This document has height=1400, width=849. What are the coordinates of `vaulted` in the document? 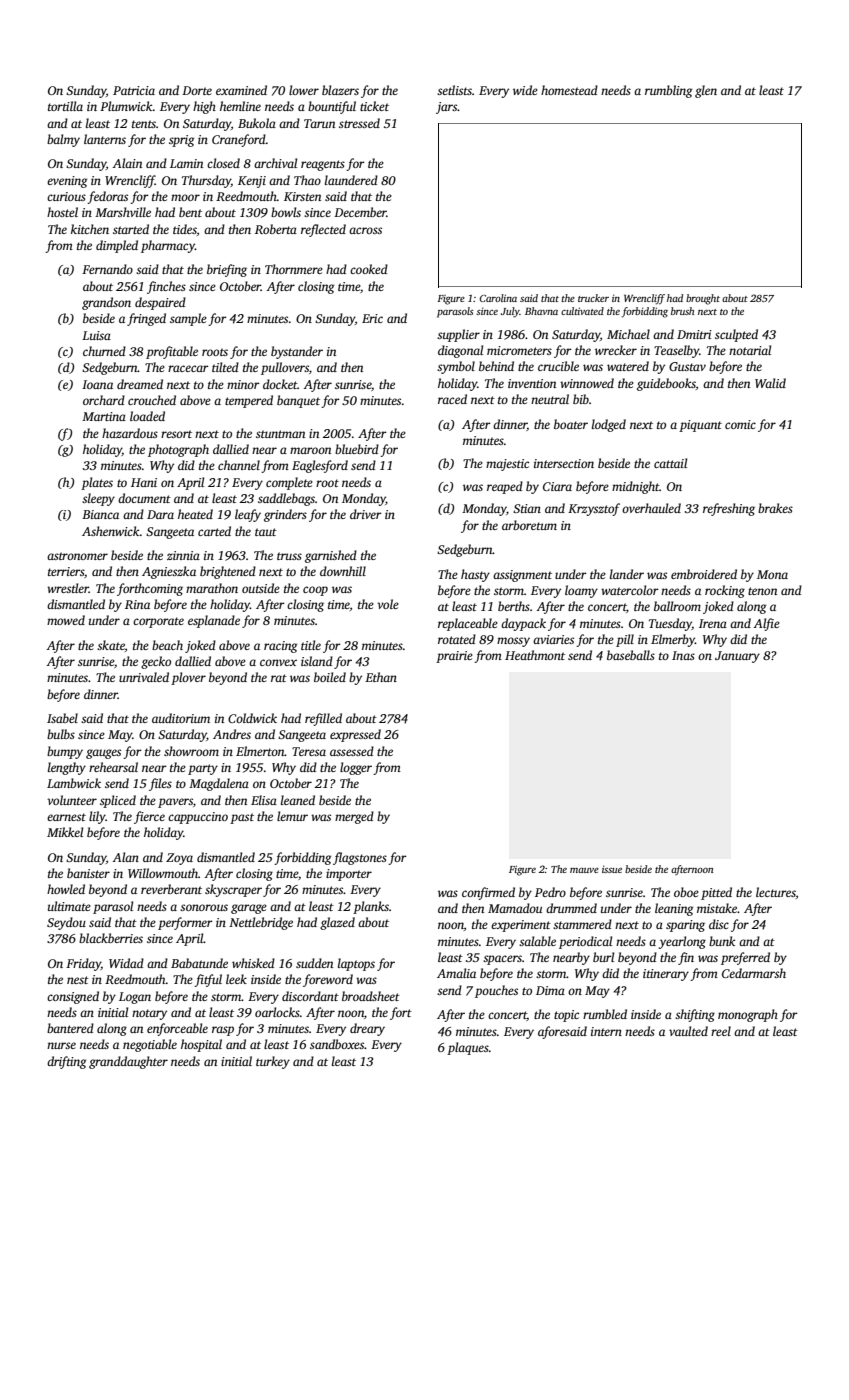 It's located at (688, 1031).
